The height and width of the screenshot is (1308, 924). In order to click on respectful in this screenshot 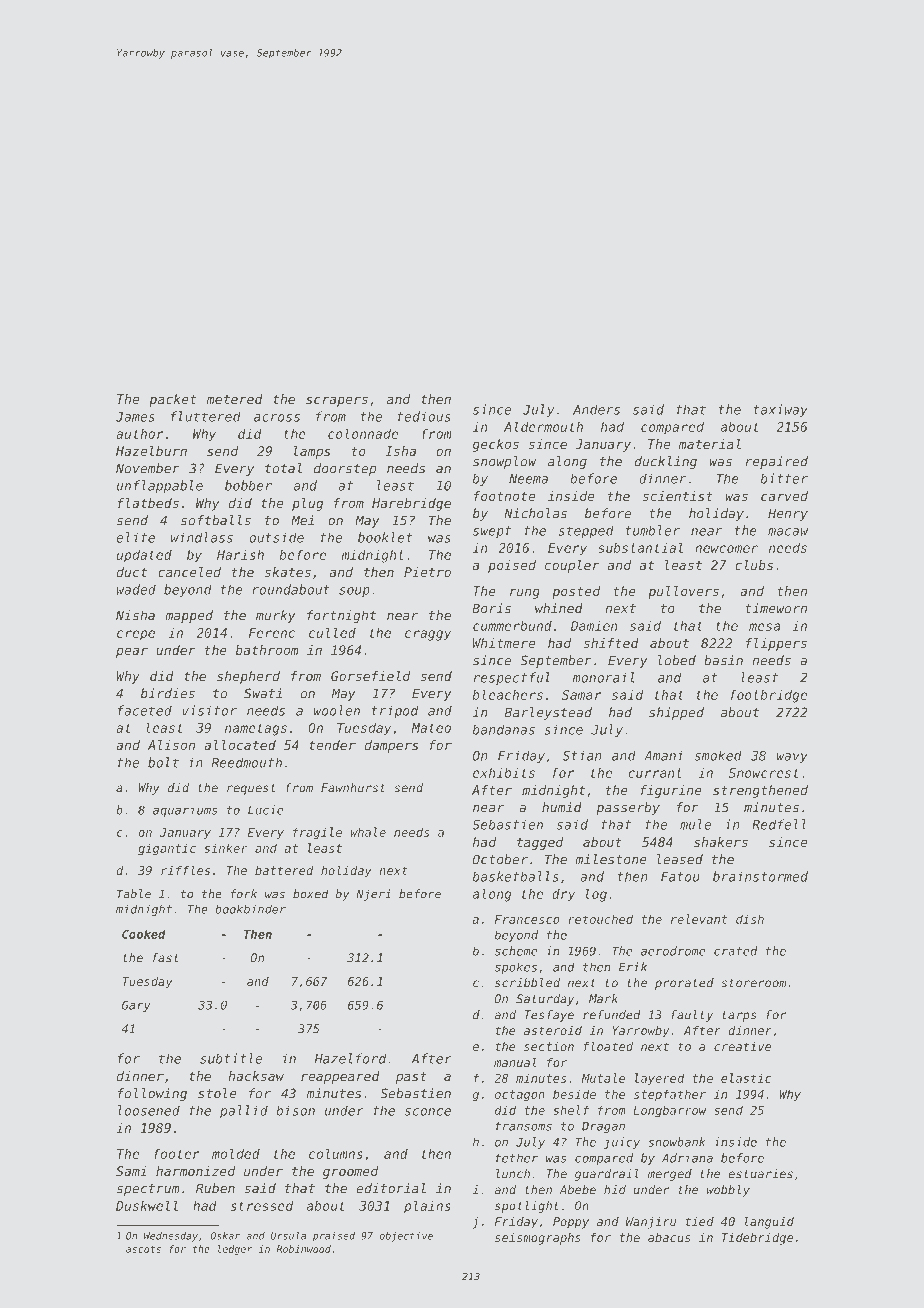, I will do `click(512, 678)`.
